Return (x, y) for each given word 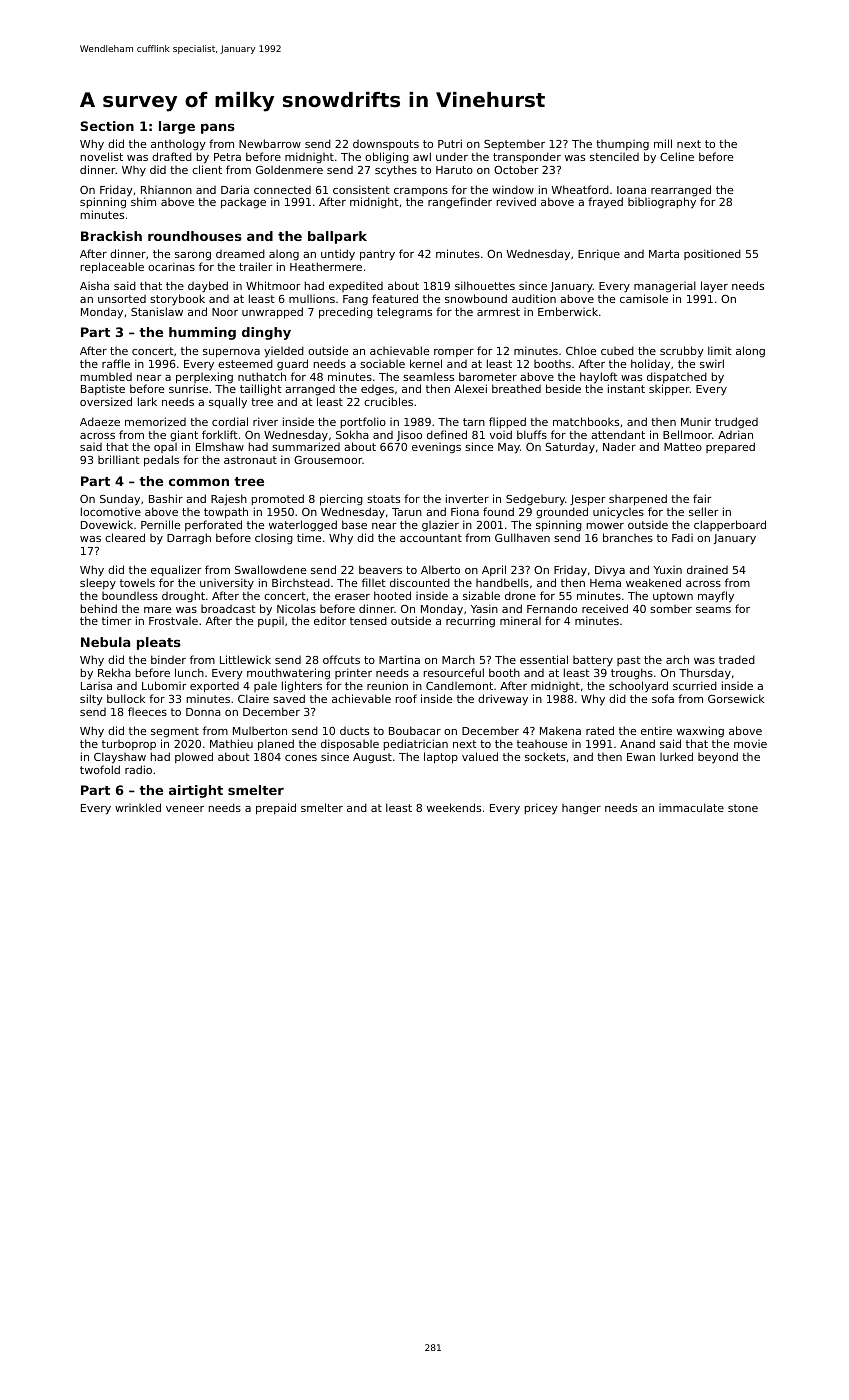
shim (143, 201)
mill (663, 143)
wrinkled (138, 807)
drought (183, 597)
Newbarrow (270, 143)
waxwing (700, 732)
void (501, 434)
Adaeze (100, 421)
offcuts (341, 659)
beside (563, 388)
